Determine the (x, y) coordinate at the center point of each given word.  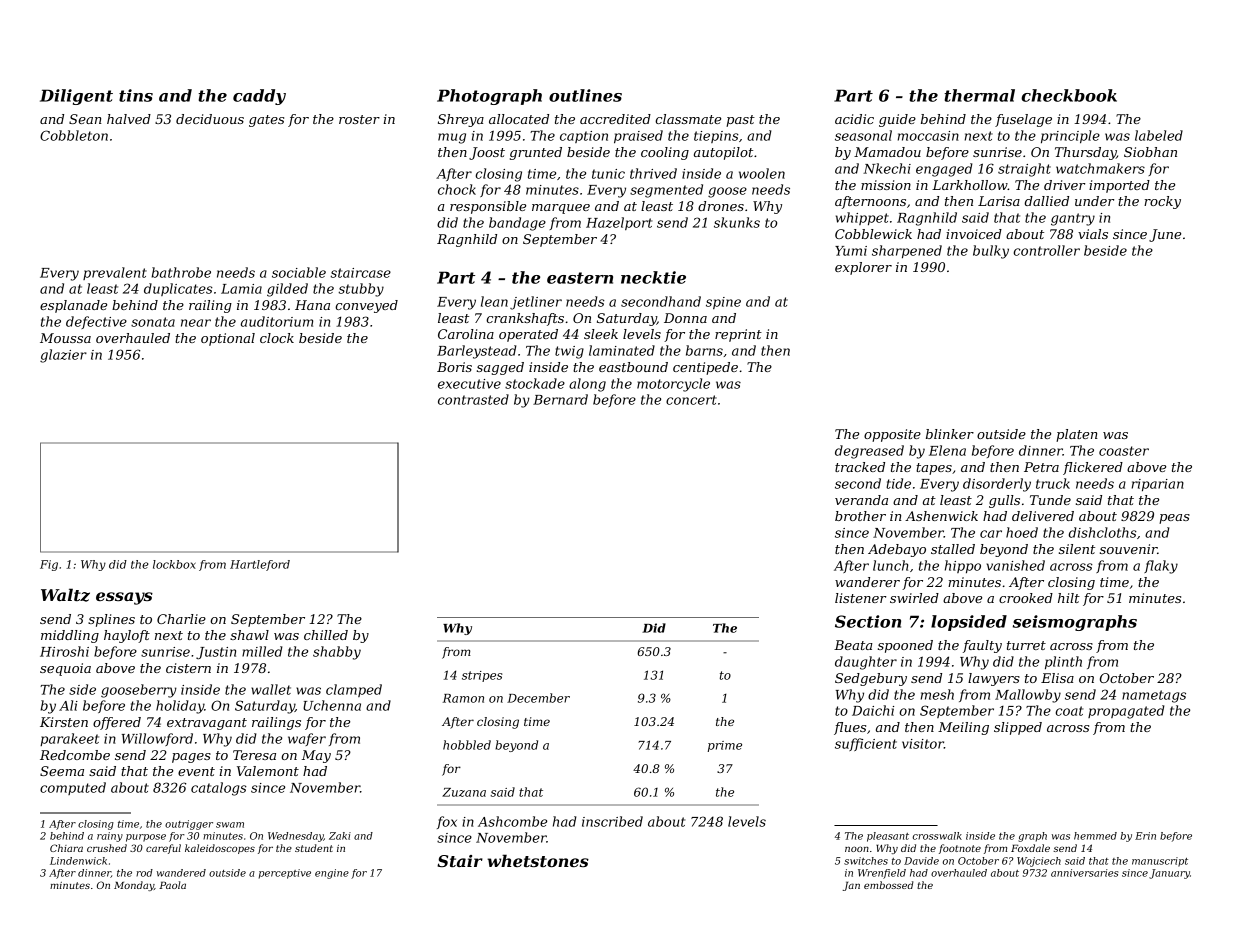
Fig (49, 565)
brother (860, 516)
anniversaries (1084, 873)
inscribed (612, 821)
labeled (1159, 135)
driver (1064, 185)
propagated (1126, 712)
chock (457, 189)
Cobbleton (74, 135)
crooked (1026, 598)
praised (638, 137)
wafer (307, 739)
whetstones (538, 860)
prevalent (115, 273)
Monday (134, 886)
